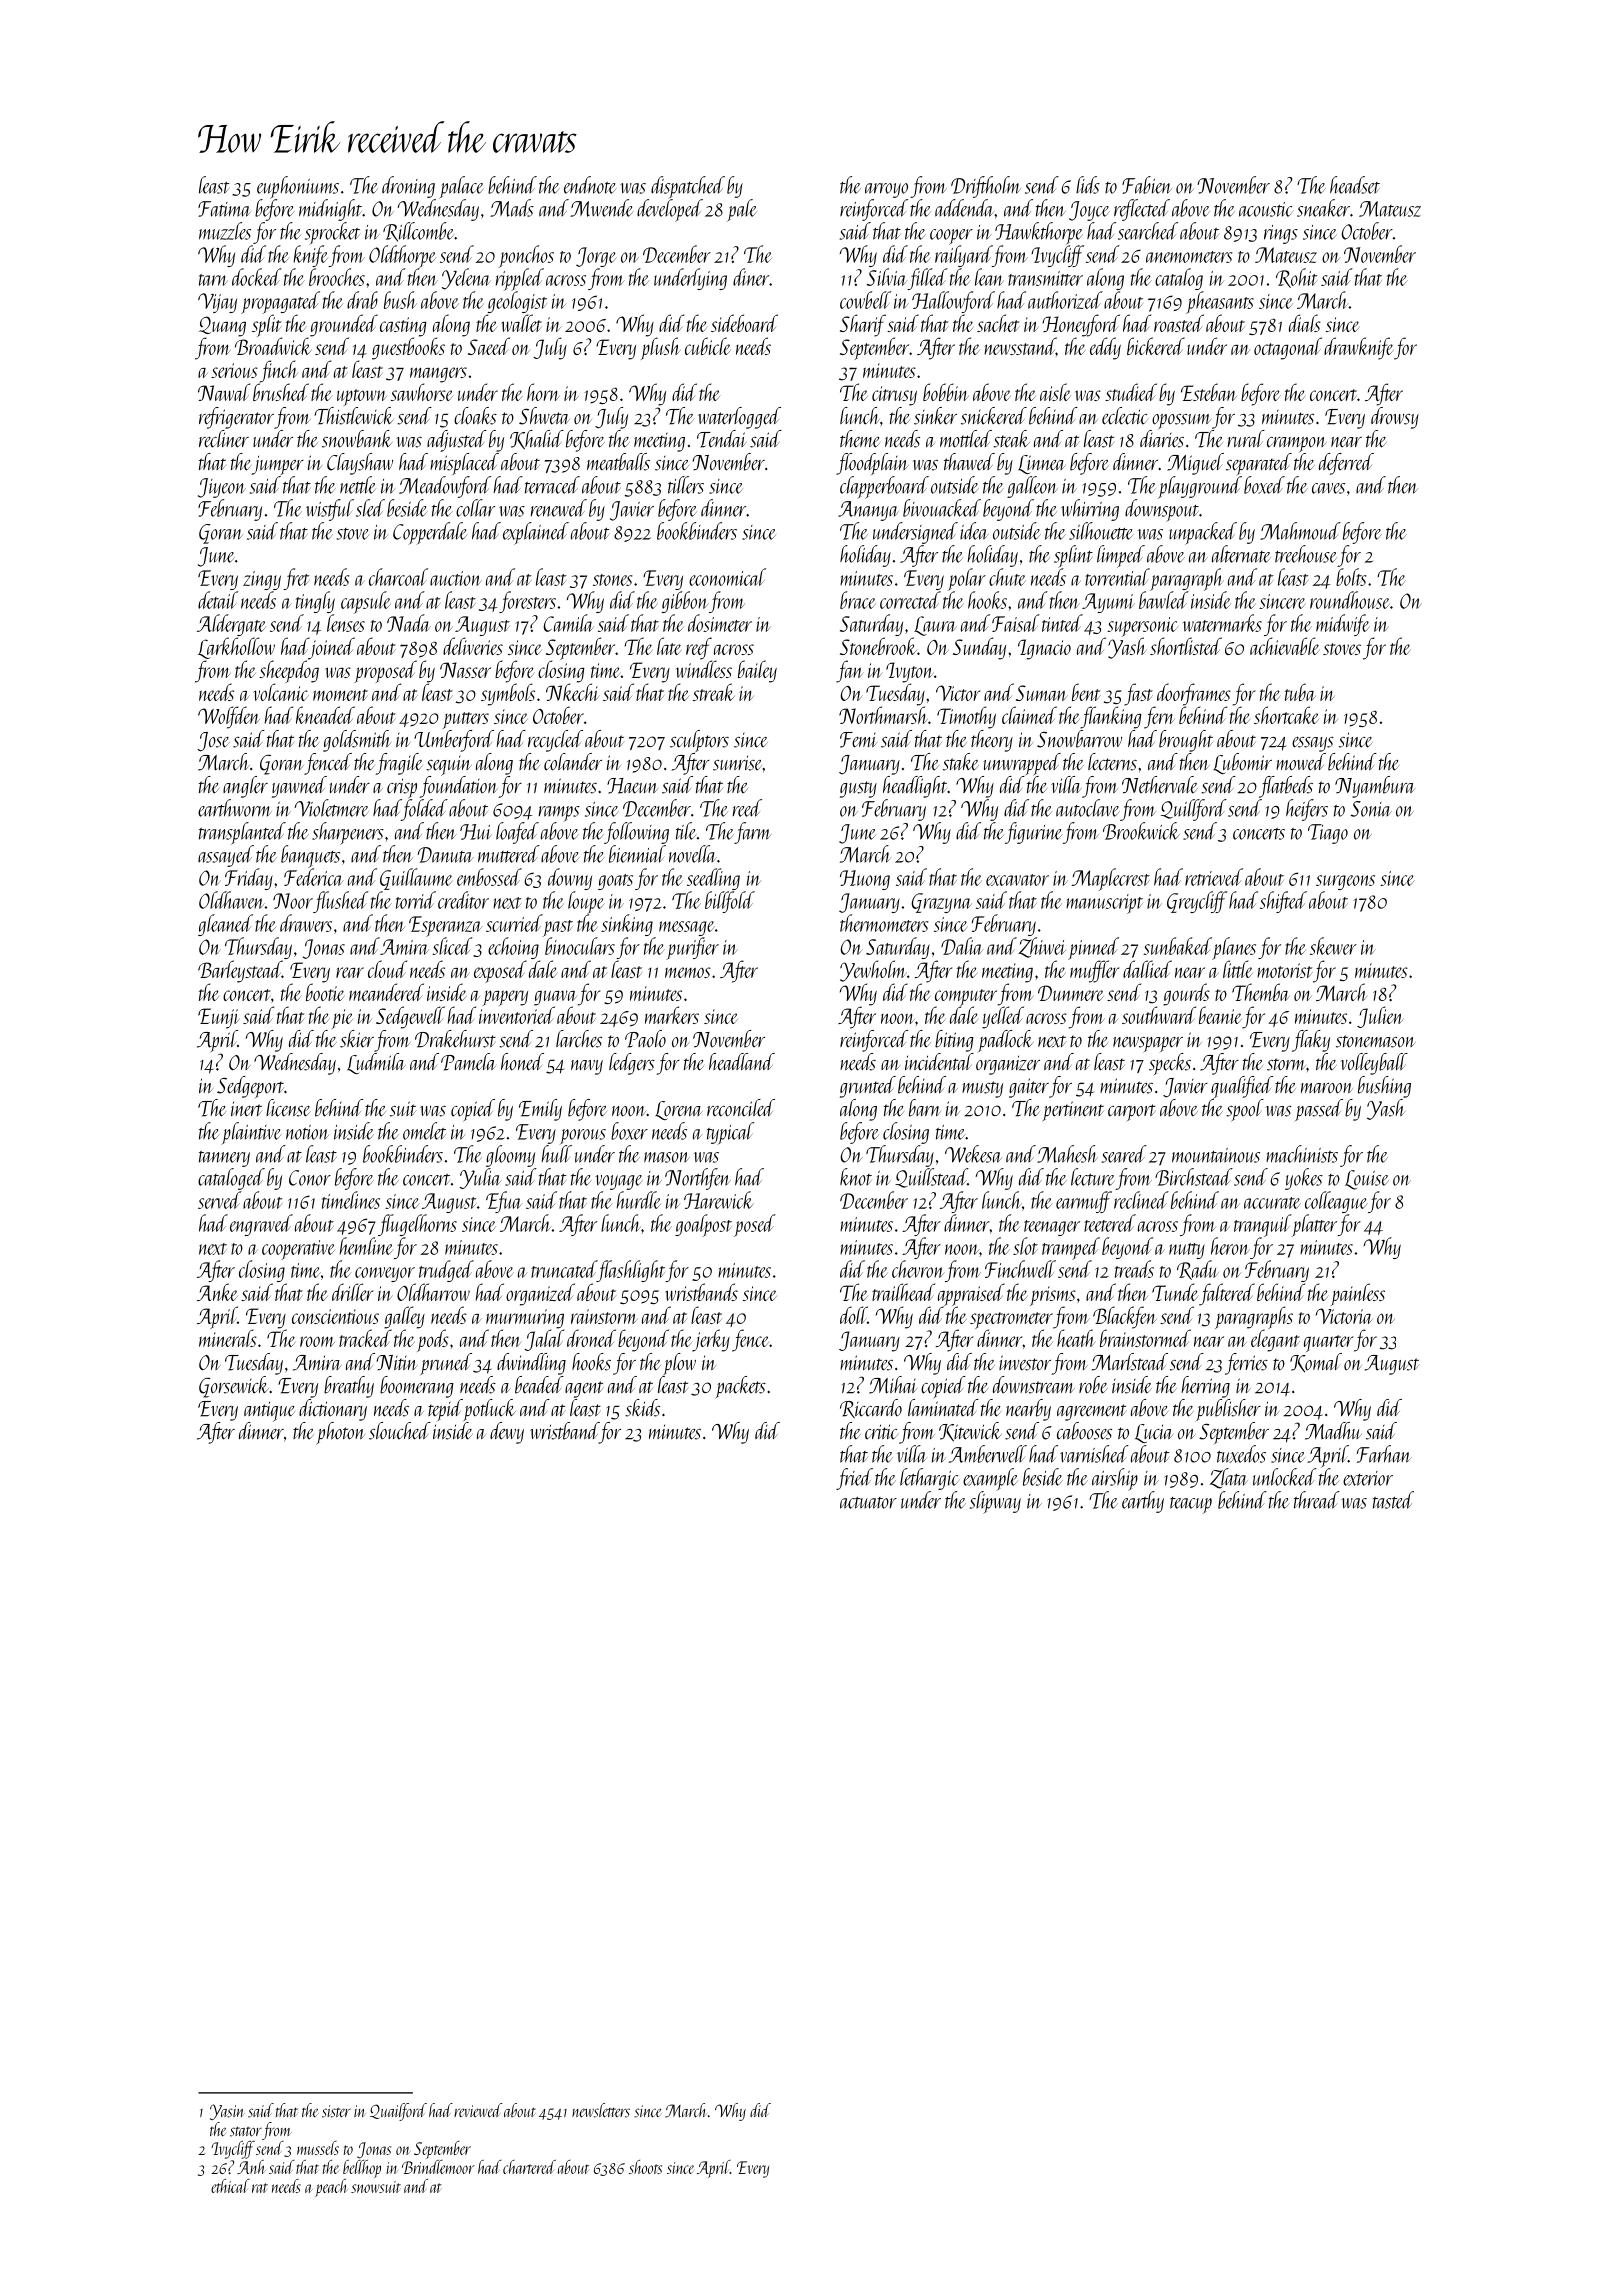 The height and width of the screenshot is (2292, 1620). What do you see at coordinates (416, 879) in the screenshot?
I see `Guillaume` at bounding box center [416, 879].
